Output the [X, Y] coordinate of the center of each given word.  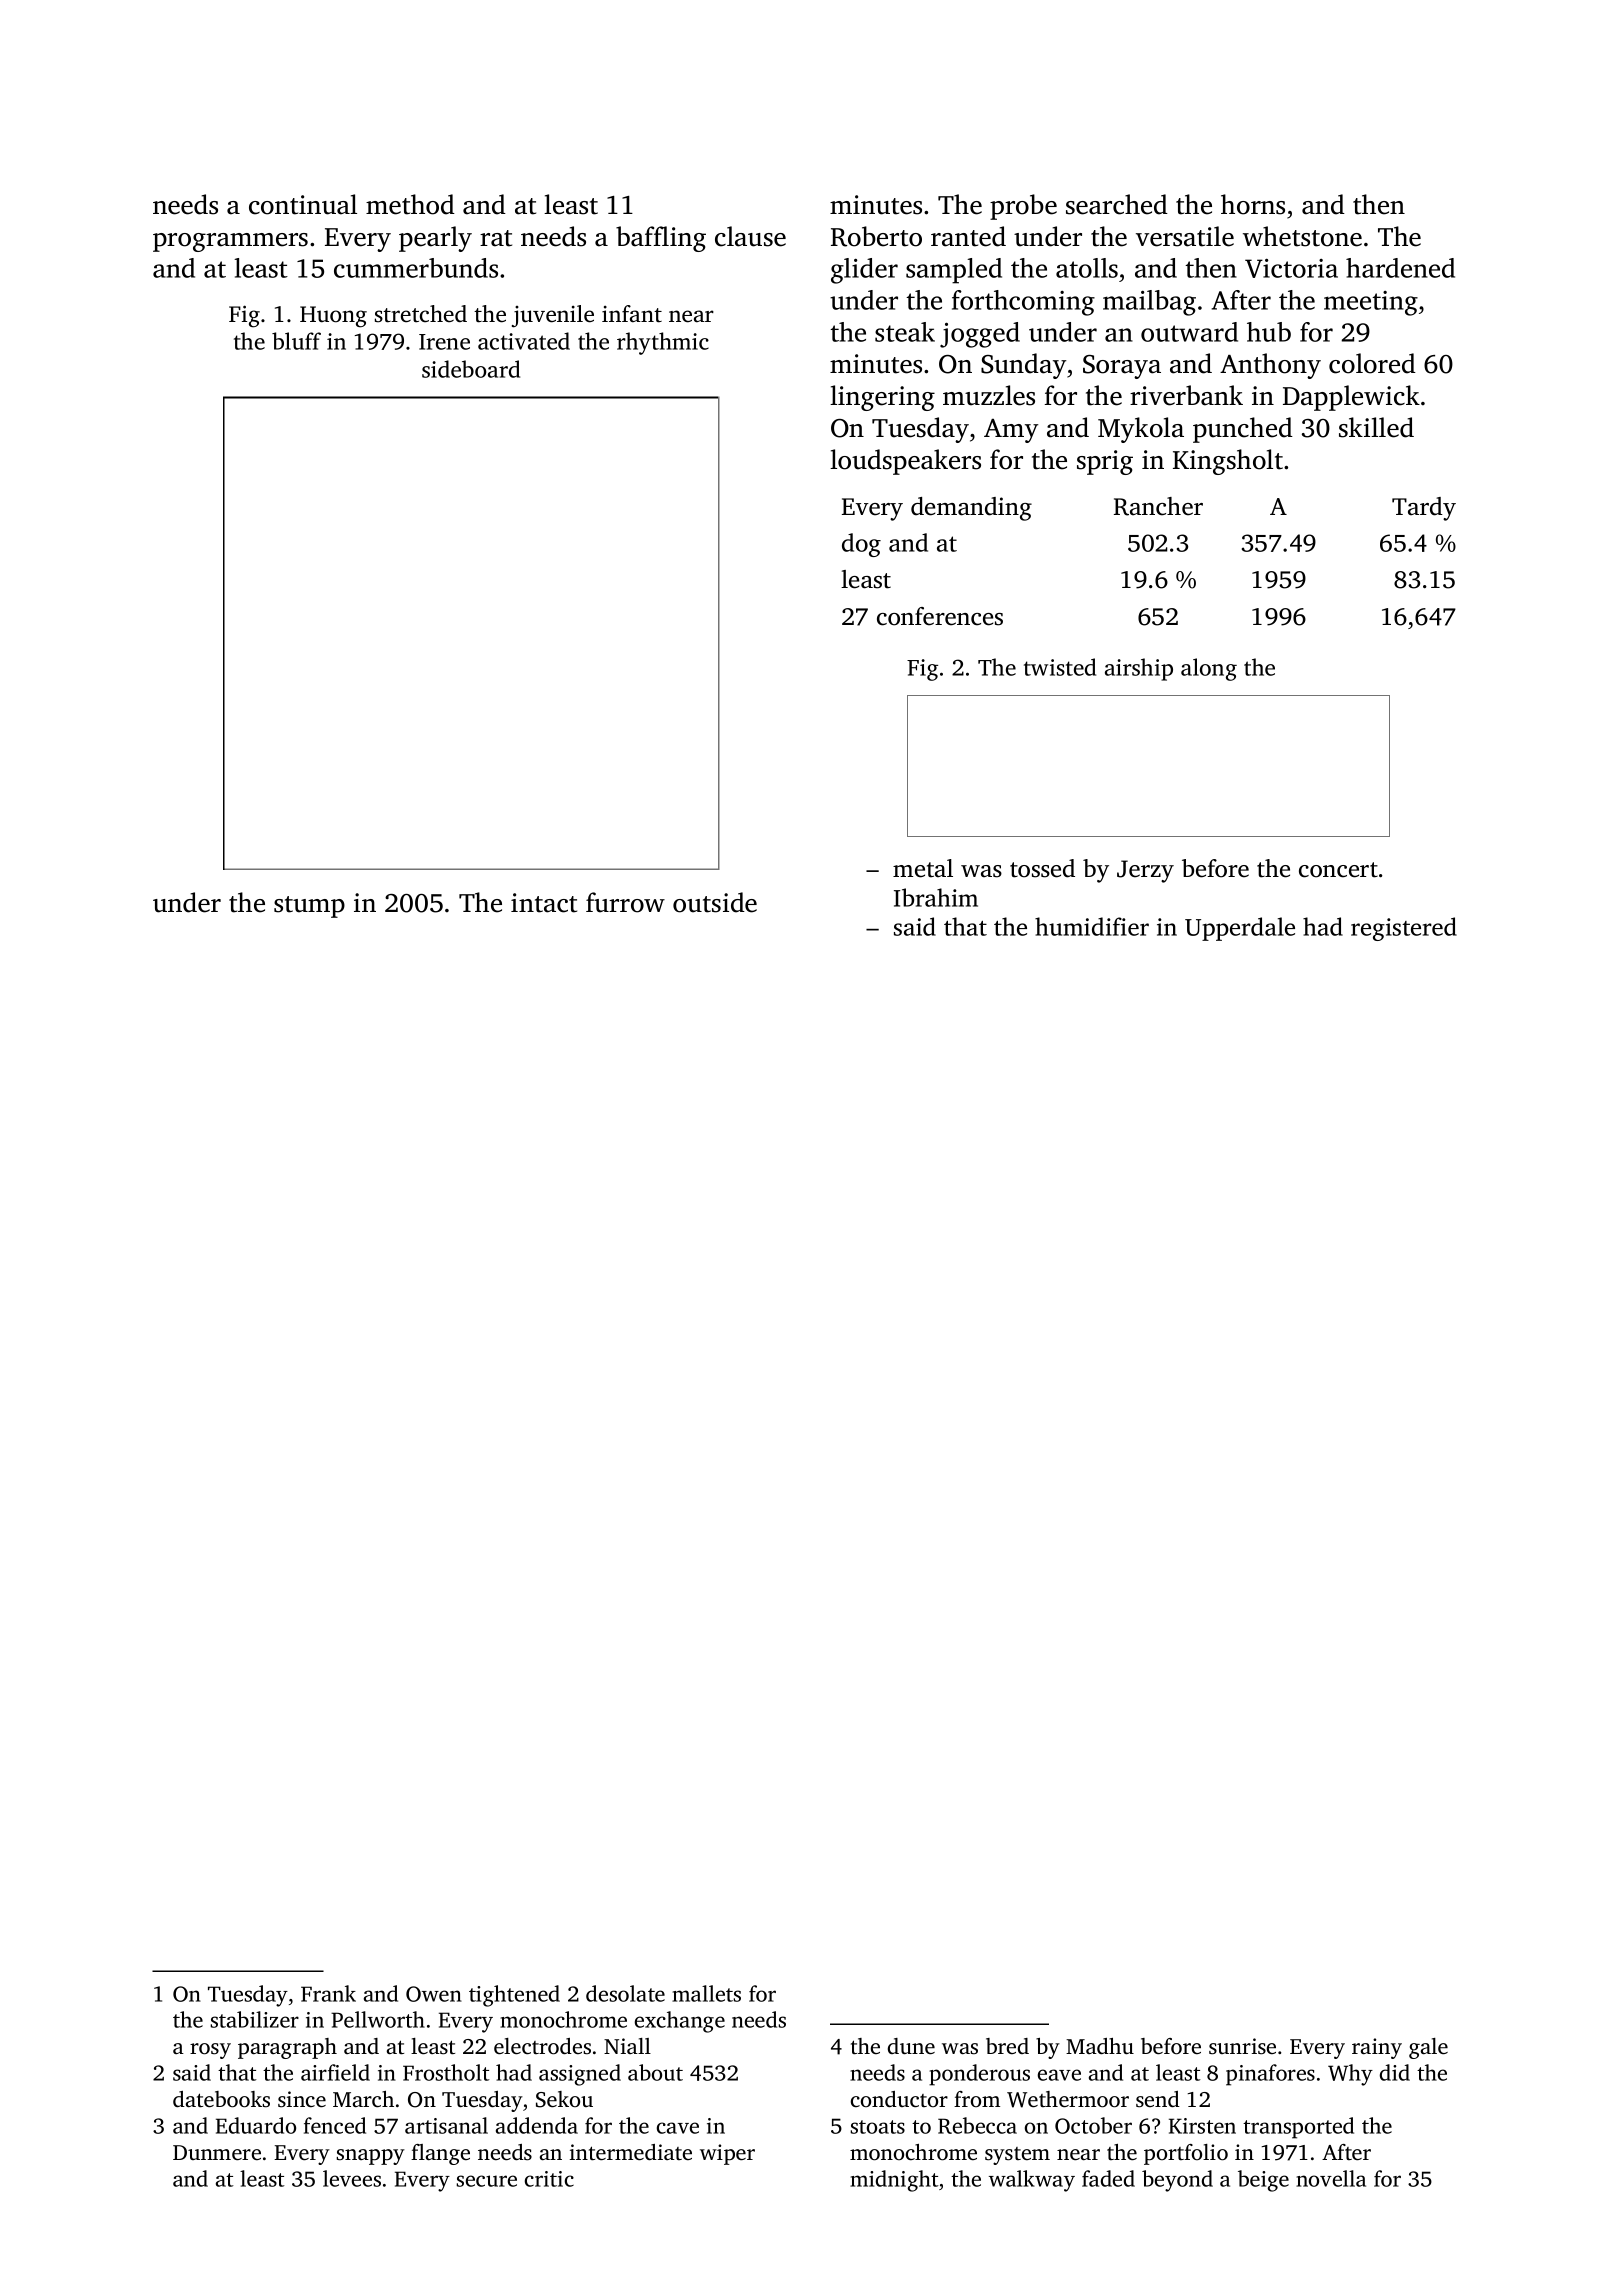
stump [309, 907]
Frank [328, 1993]
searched [1117, 204]
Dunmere [217, 2152]
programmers [230, 242]
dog [861, 545]
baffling [661, 239]
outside [715, 902]
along [1209, 669]
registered [1404, 929]
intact [544, 903]
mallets [706, 1993]
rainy [1377, 2048]
